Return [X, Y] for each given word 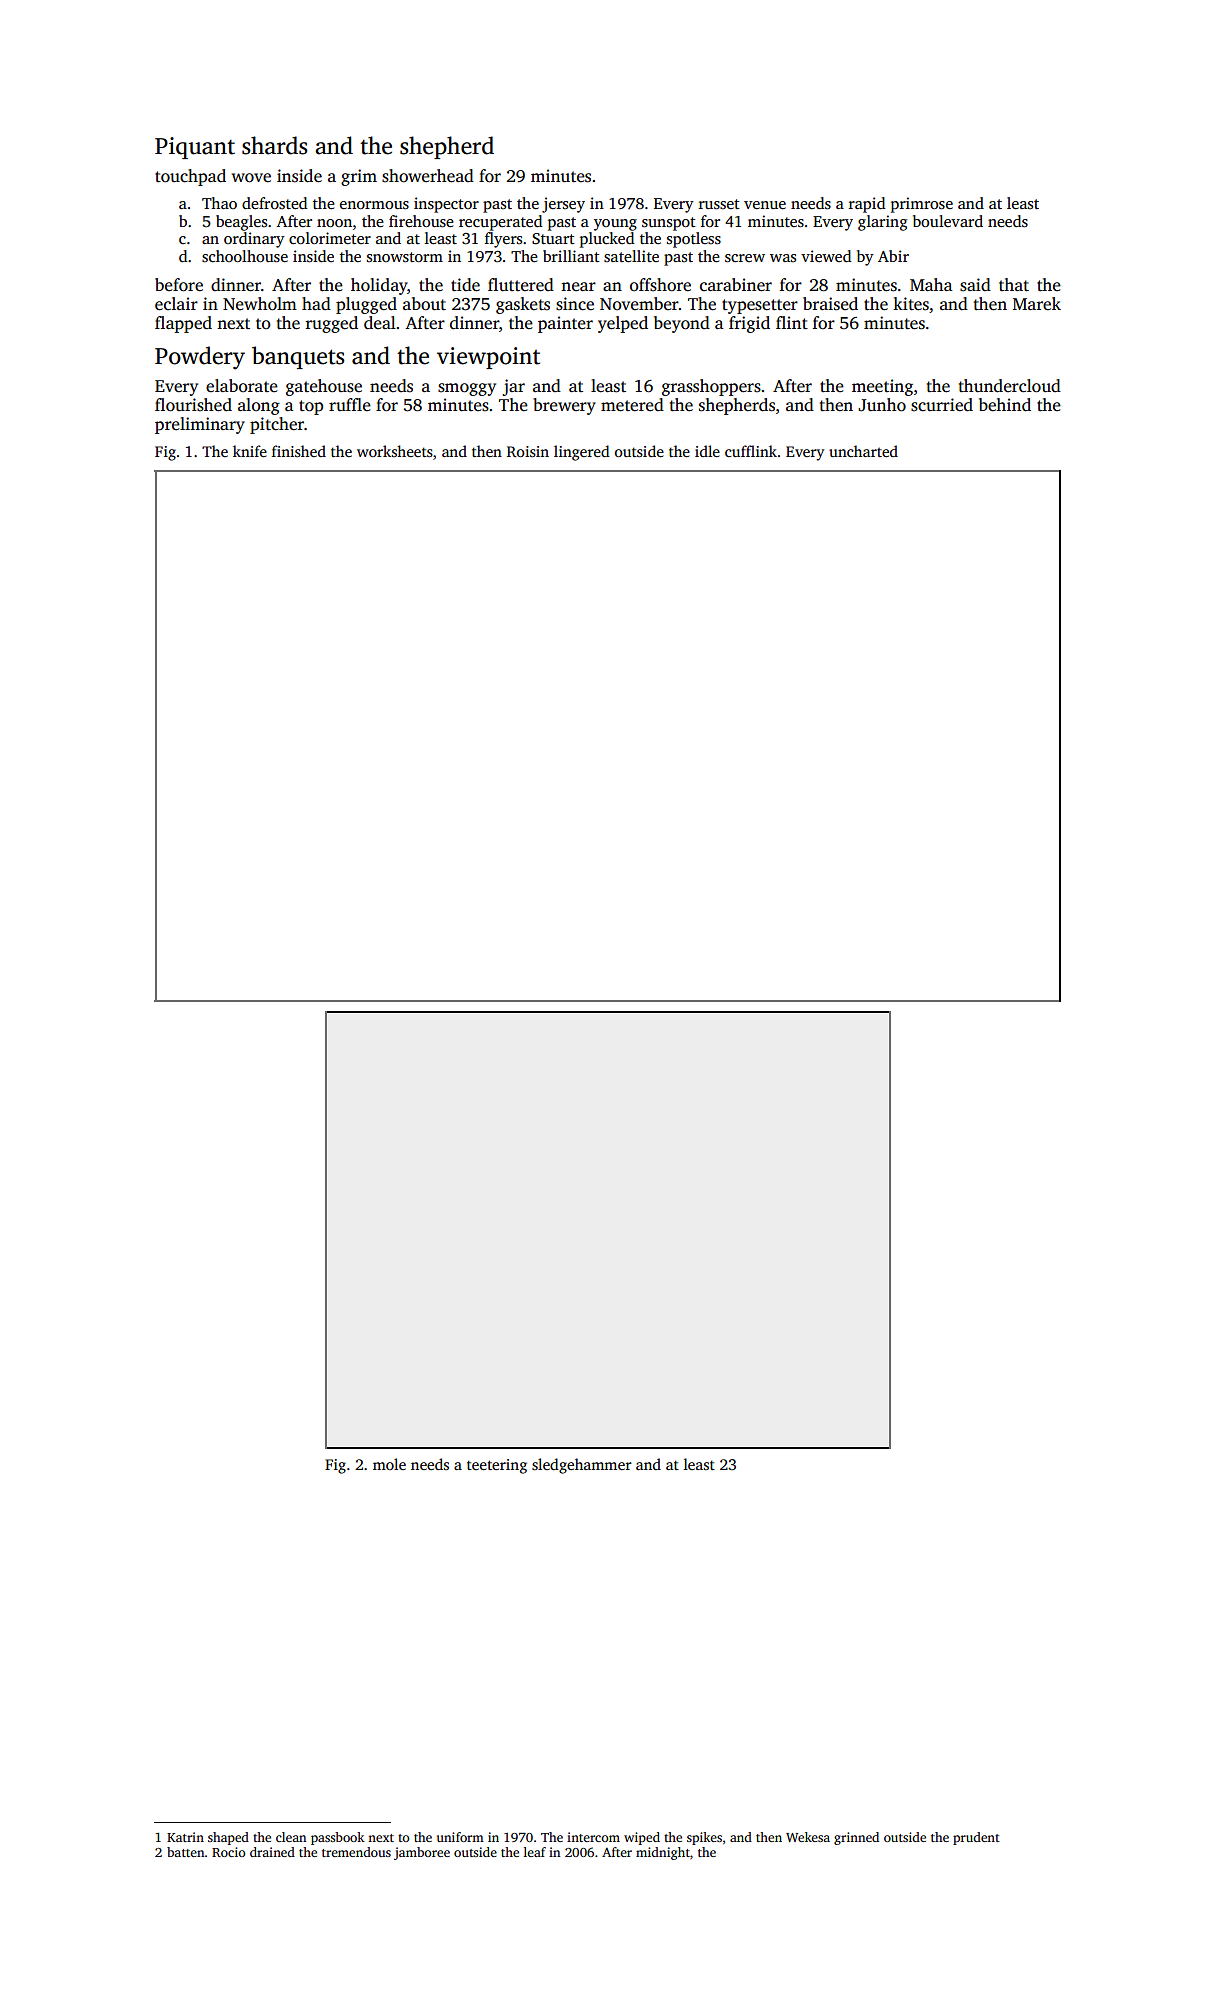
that [1014, 285]
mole [389, 1464]
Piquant [195, 148]
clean [291, 1837]
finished [299, 451]
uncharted [863, 451]
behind [1005, 405]
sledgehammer [582, 1466]
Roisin [528, 451]
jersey [563, 205]
